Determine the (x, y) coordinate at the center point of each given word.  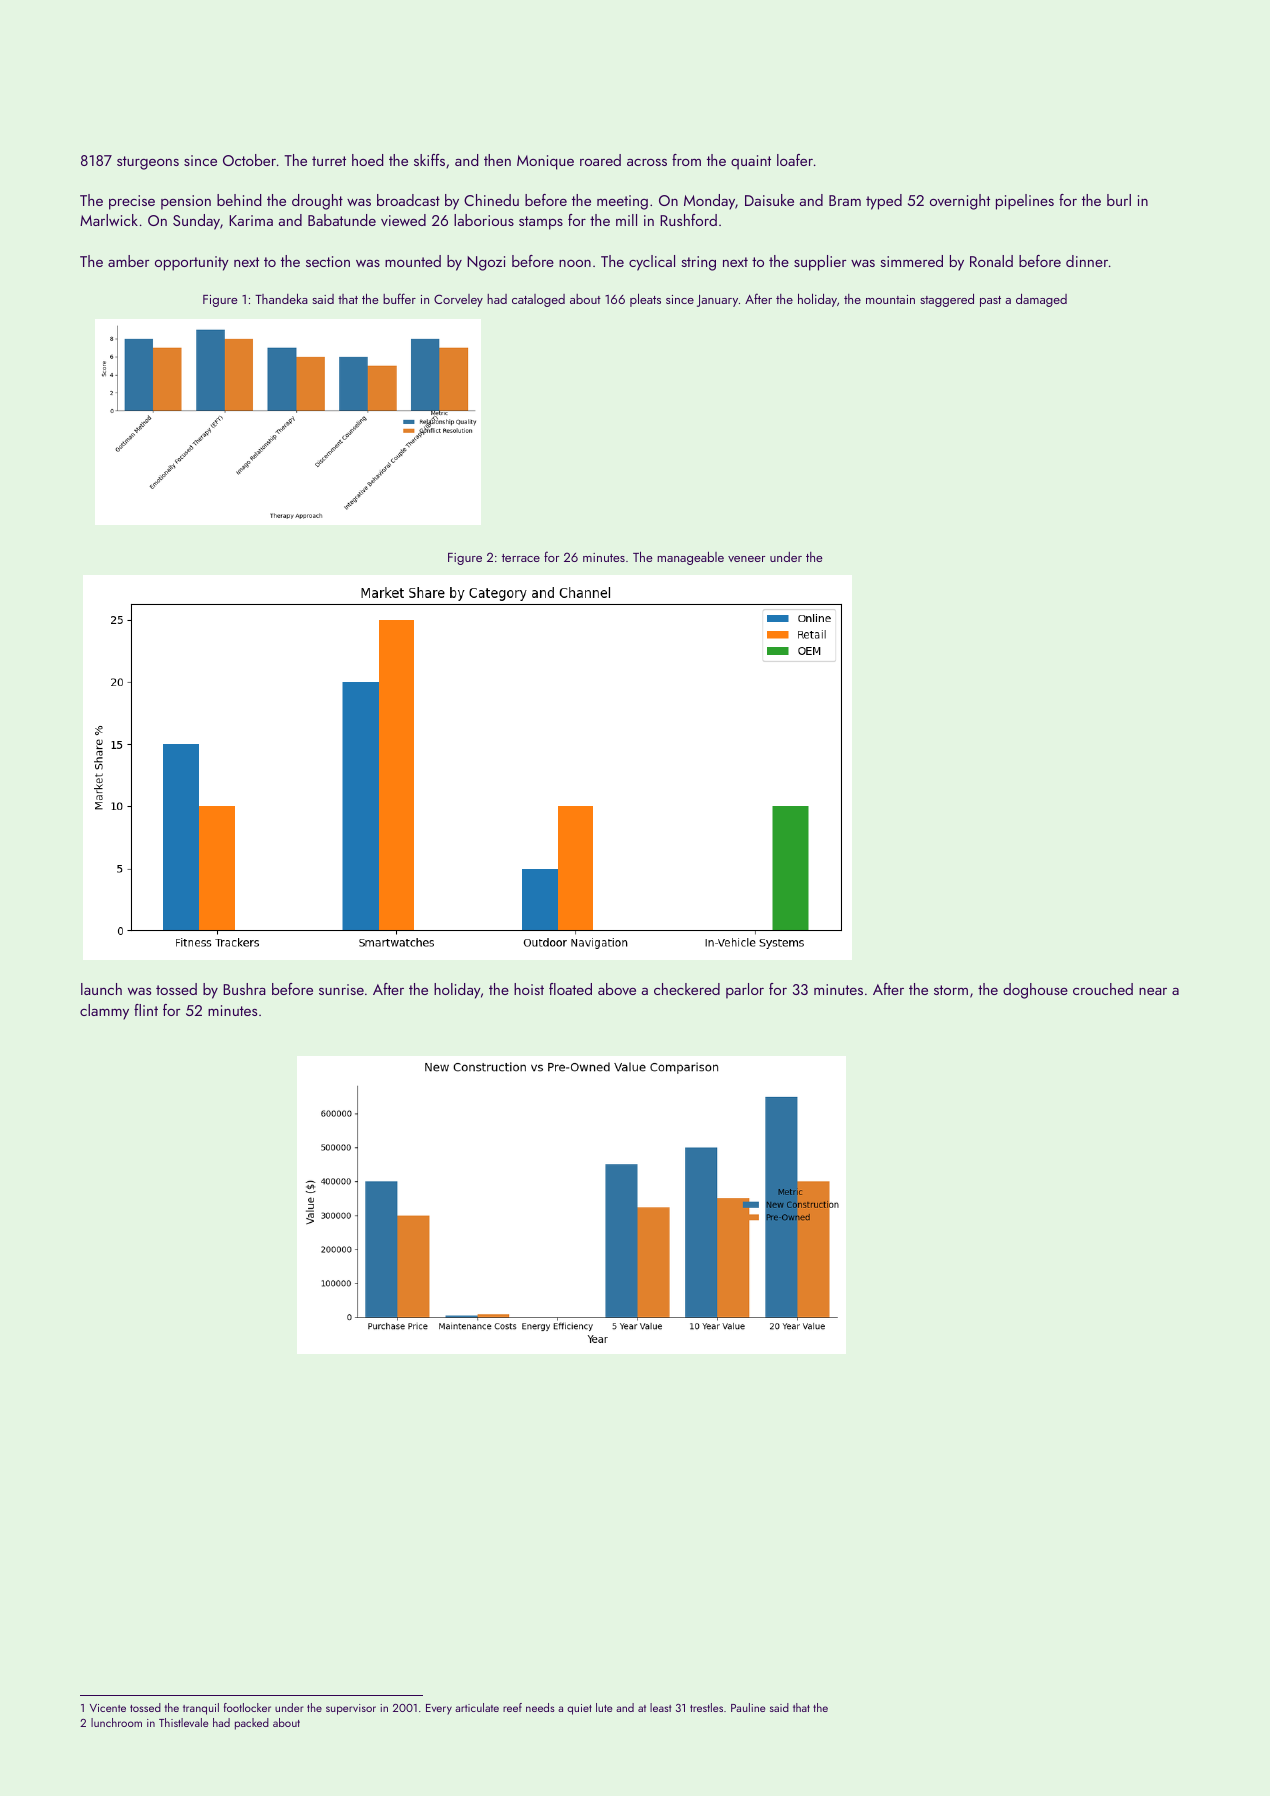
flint (146, 1010)
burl (1119, 200)
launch (101, 989)
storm (951, 990)
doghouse (1035, 991)
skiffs (429, 160)
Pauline (748, 1707)
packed (252, 1724)
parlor (745, 991)
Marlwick (109, 220)
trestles (706, 1707)
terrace (521, 558)
